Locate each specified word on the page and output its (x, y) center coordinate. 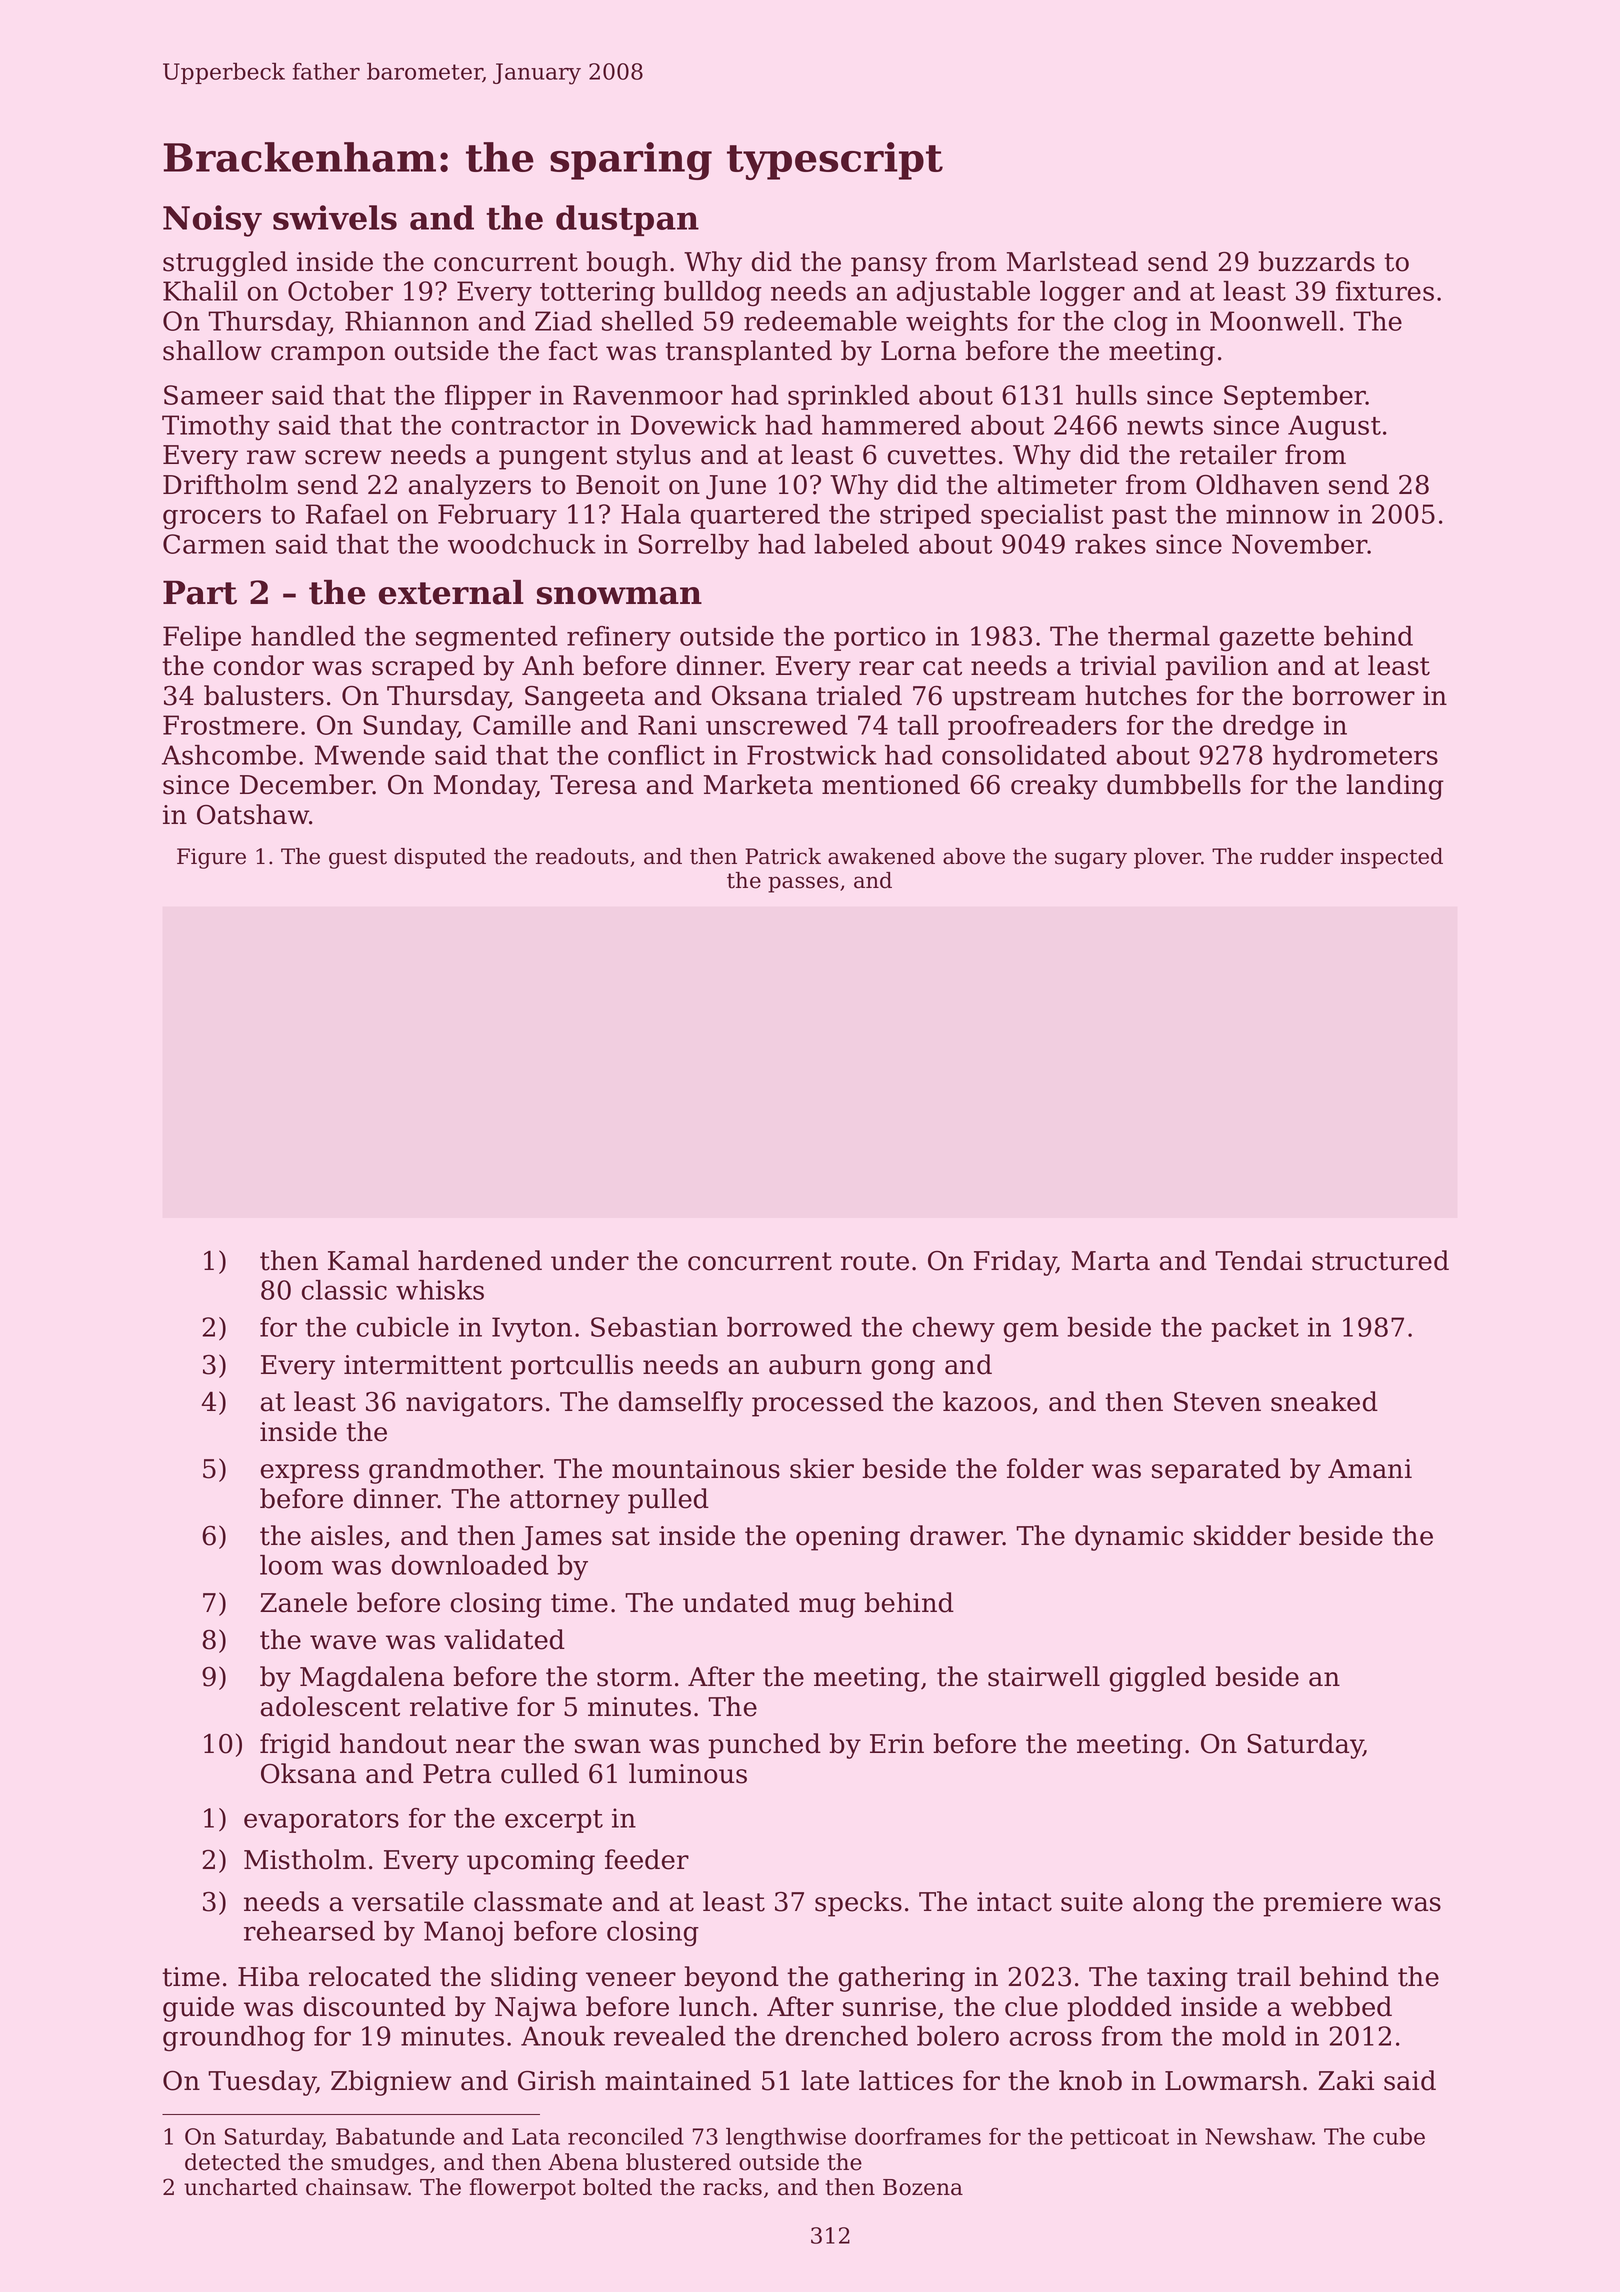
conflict (656, 755)
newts (1165, 426)
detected (233, 2162)
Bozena (923, 2187)
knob (1090, 2080)
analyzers (470, 487)
